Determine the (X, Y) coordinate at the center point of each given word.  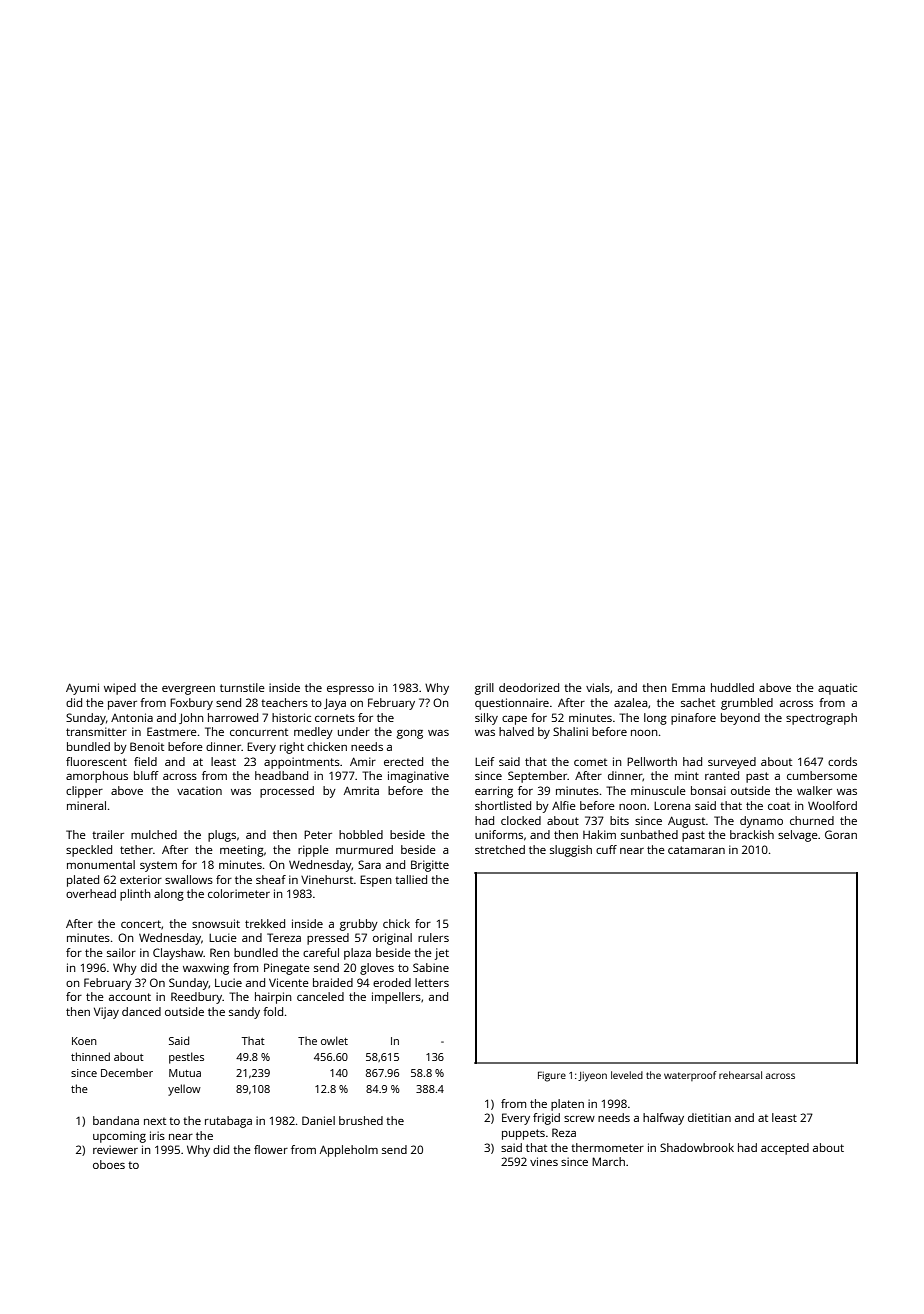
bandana (116, 1120)
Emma (688, 687)
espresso (350, 690)
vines (544, 1161)
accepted (785, 1149)
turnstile (242, 687)
